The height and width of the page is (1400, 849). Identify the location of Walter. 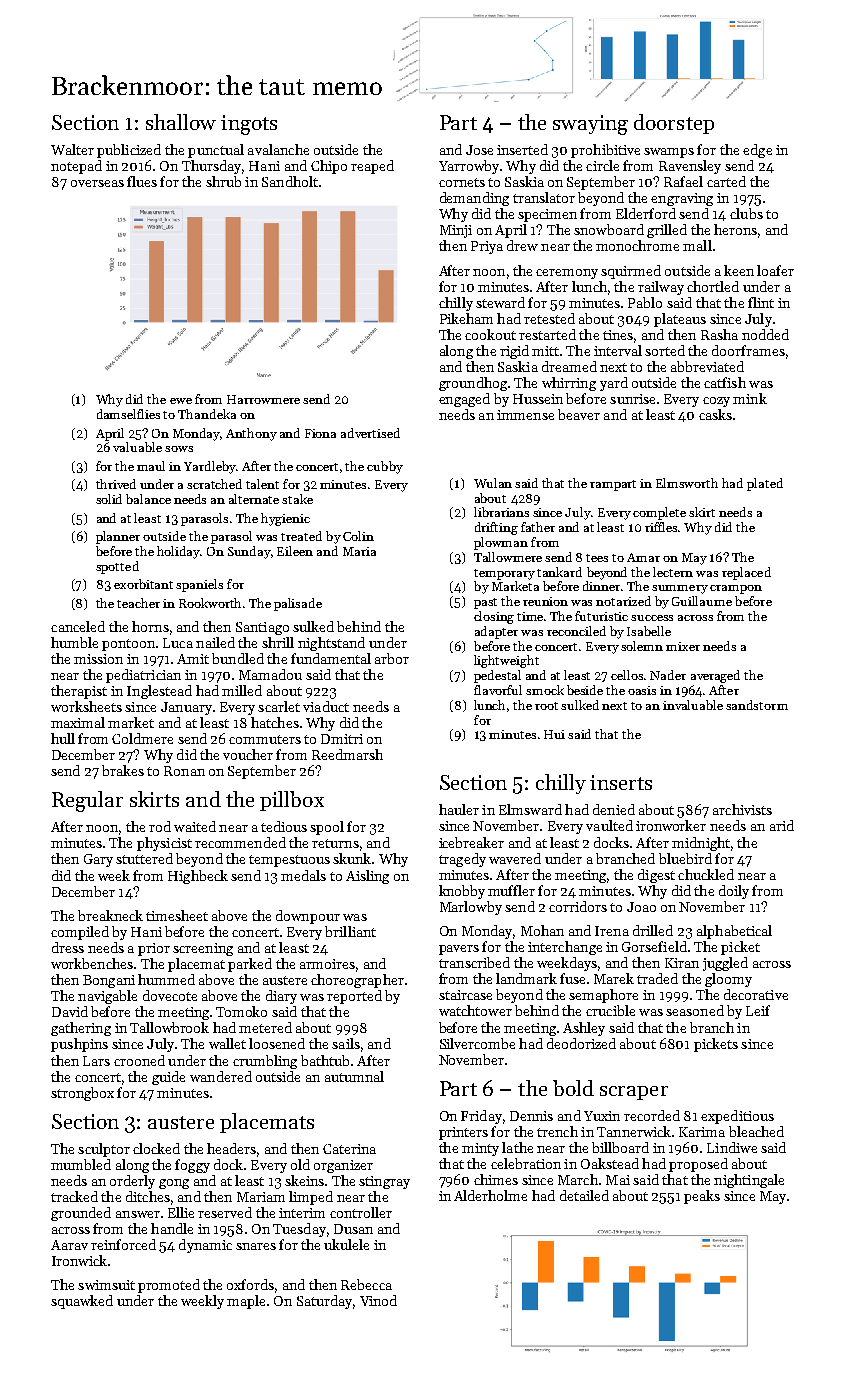
(72, 149).
